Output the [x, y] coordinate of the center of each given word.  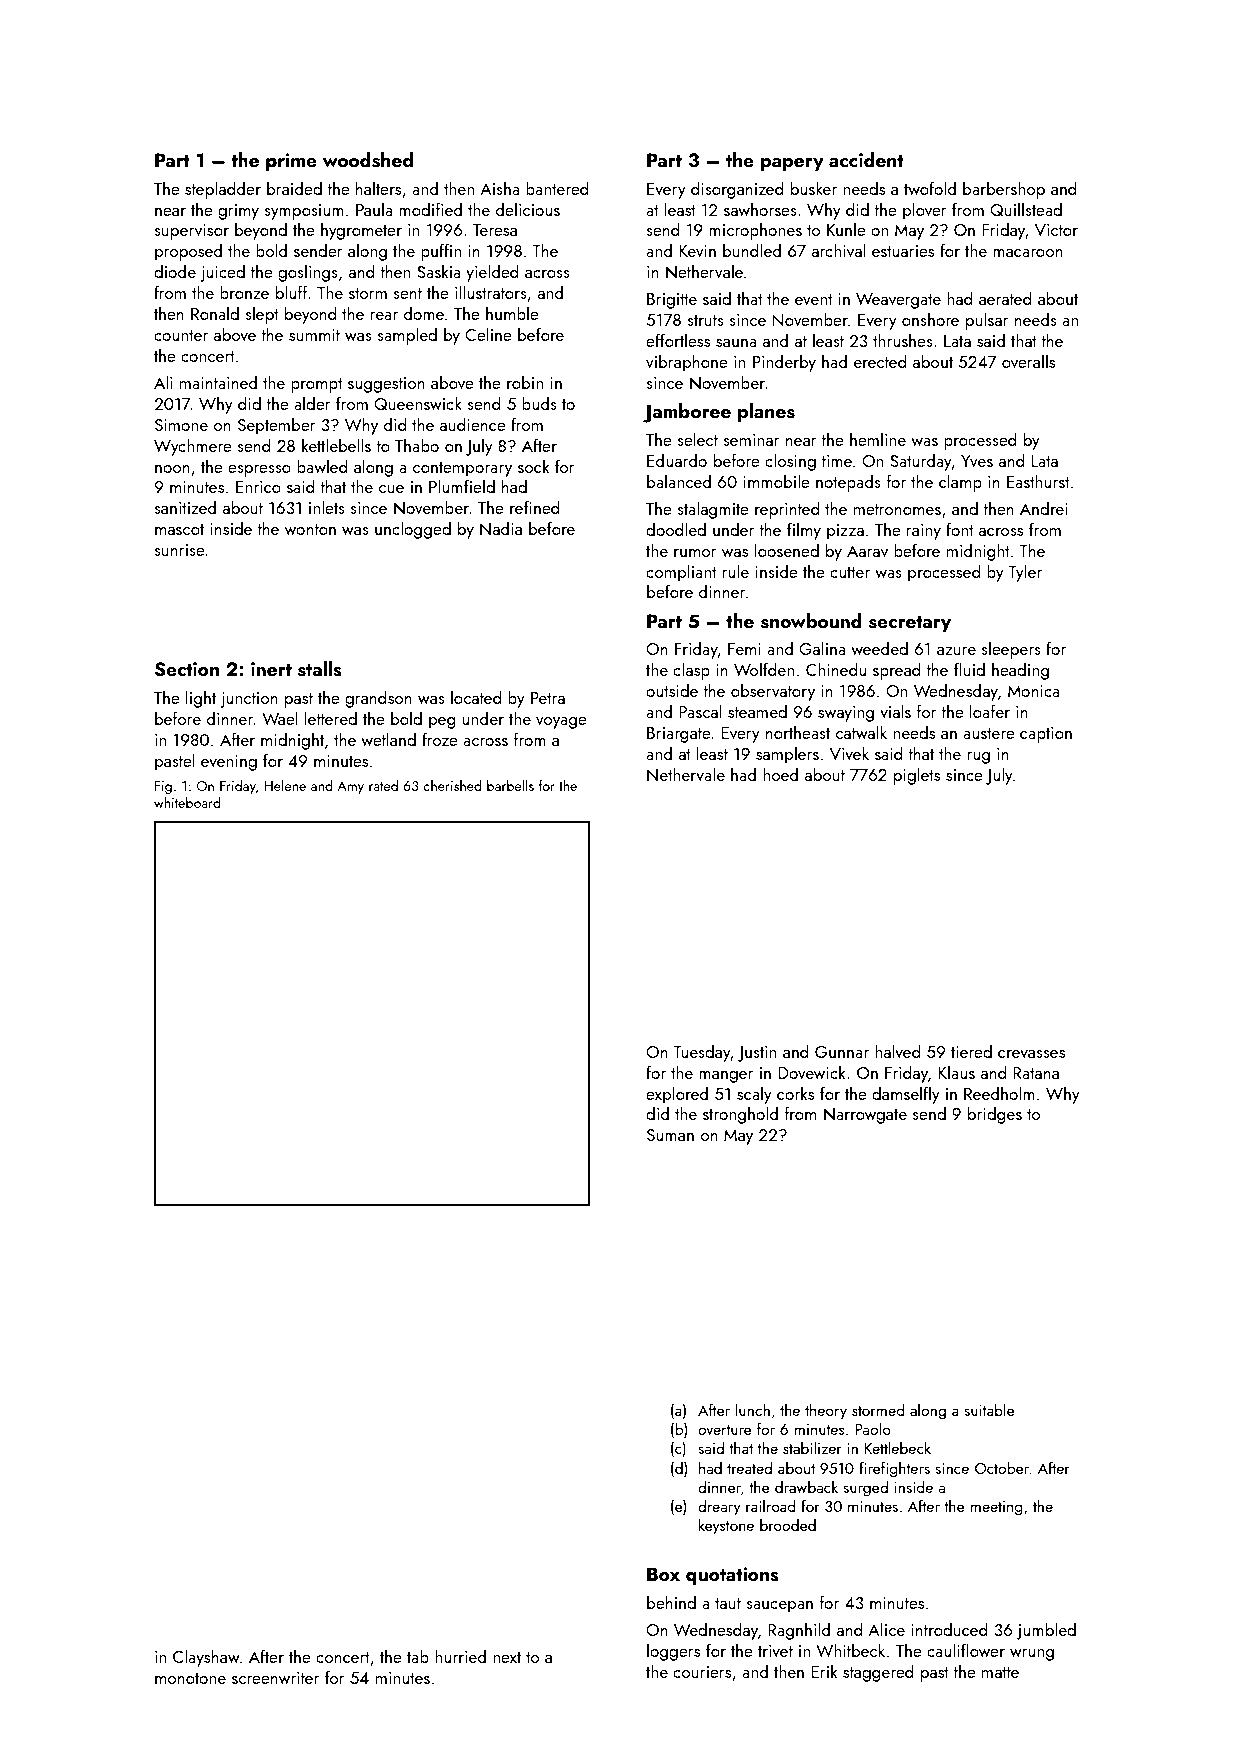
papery [792, 164]
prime [291, 162]
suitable [989, 1409]
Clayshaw [206, 1658]
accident [866, 159]
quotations [732, 1576]
